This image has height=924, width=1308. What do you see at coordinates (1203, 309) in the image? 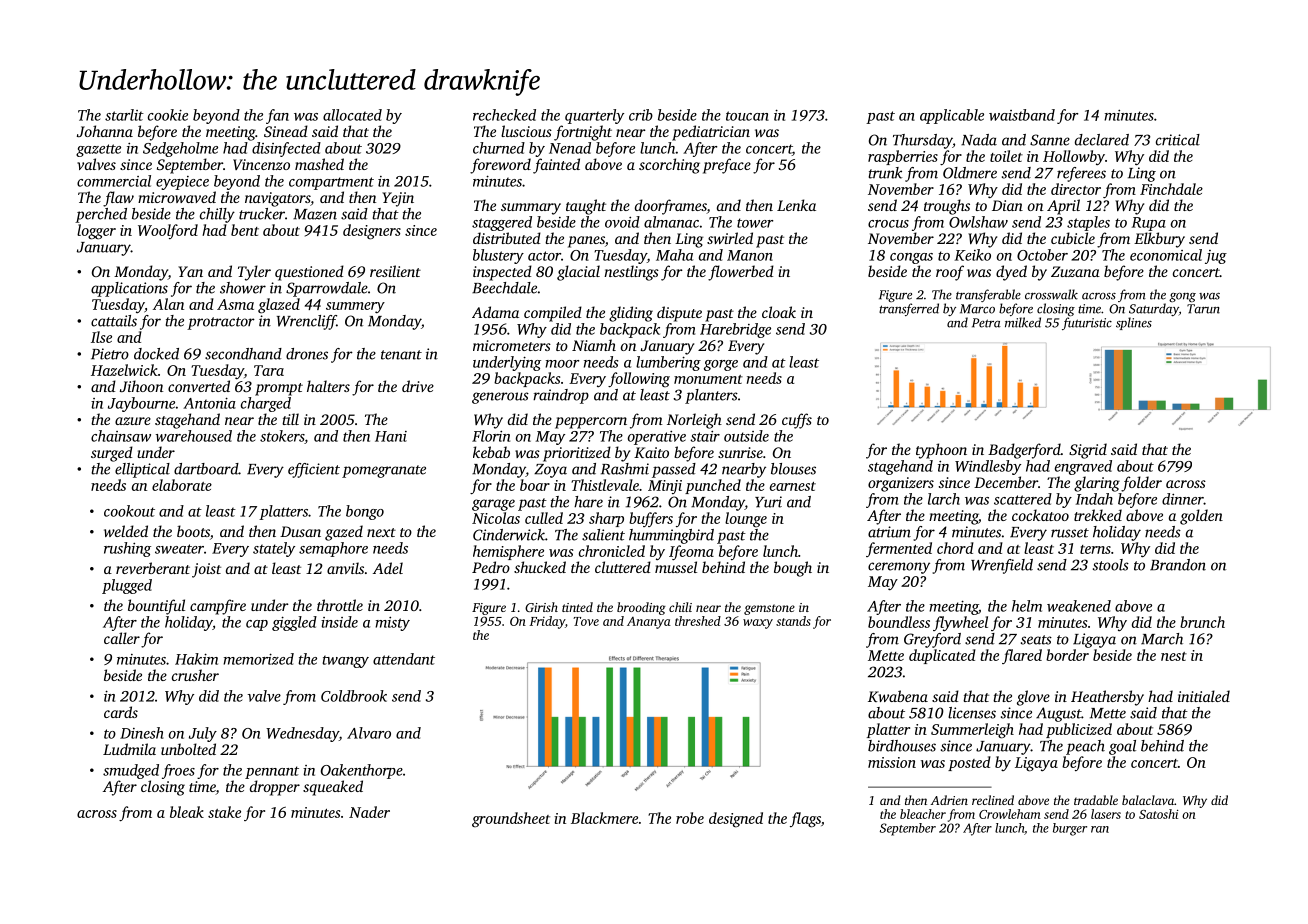
I see `Tarun` at bounding box center [1203, 309].
